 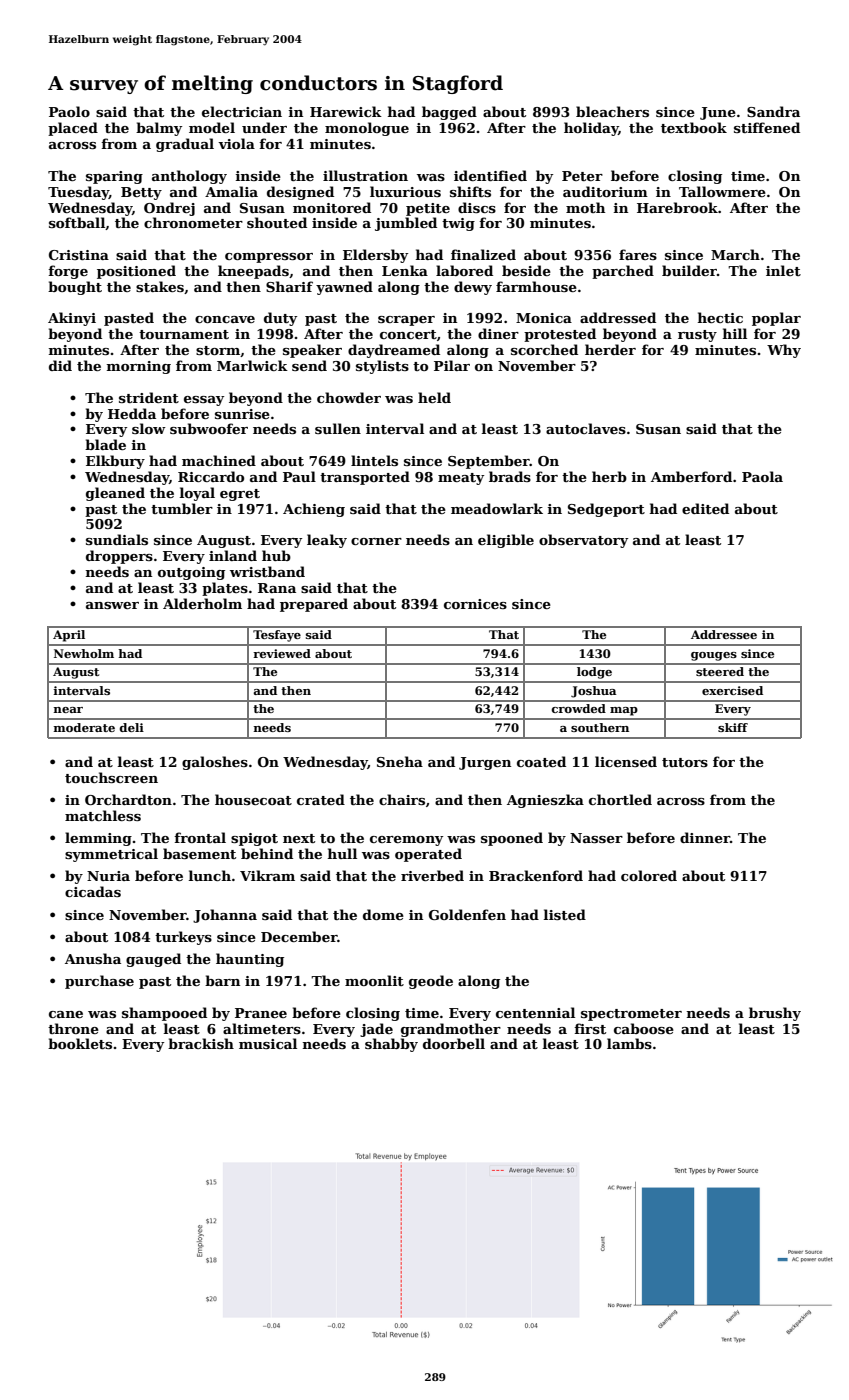 What do you see at coordinates (434, 397) in the page?
I see `held` at bounding box center [434, 397].
